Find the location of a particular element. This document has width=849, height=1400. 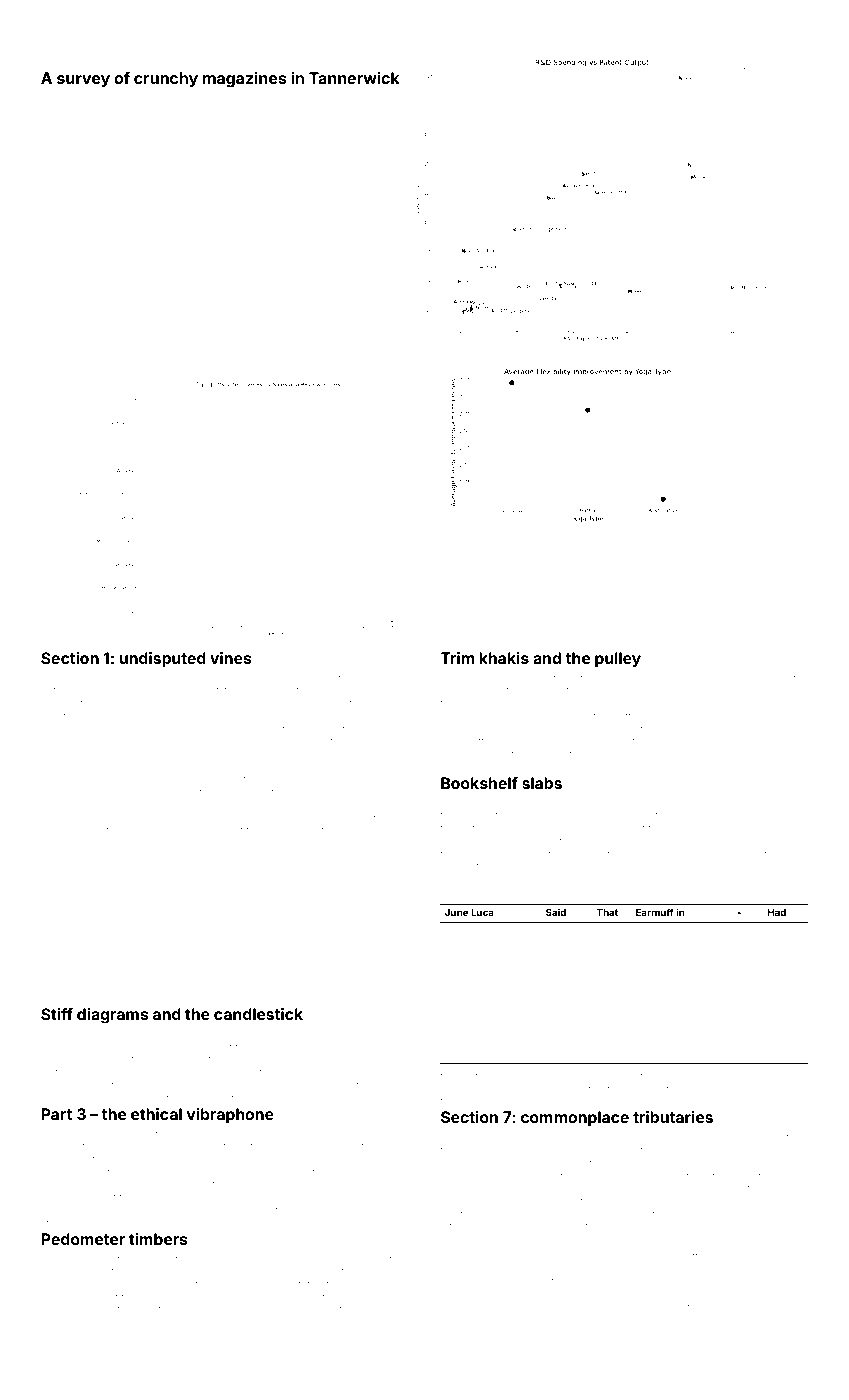

pulley is located at coordinates (618, 660).
